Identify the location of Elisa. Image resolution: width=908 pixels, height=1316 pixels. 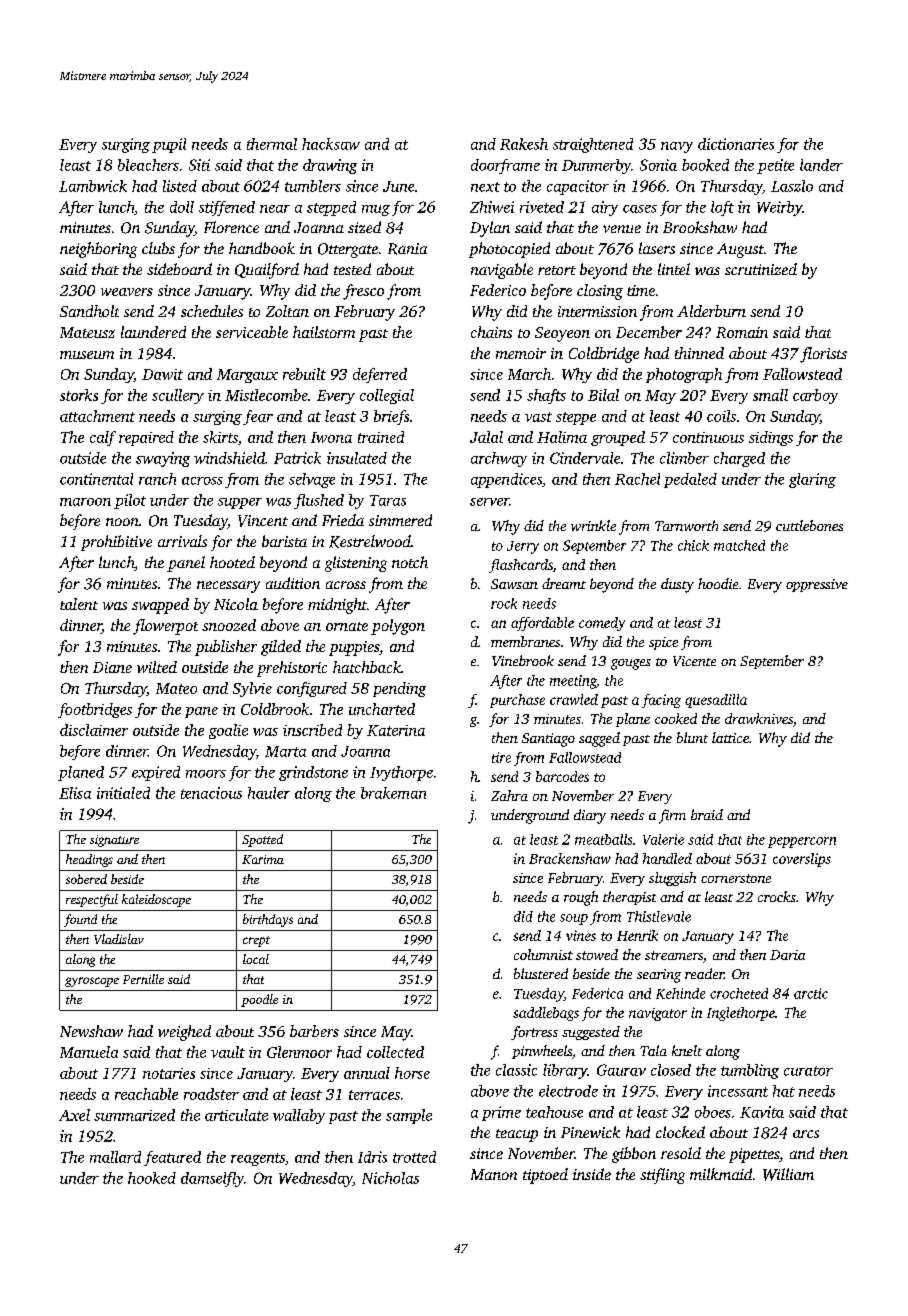
(75, 793).
